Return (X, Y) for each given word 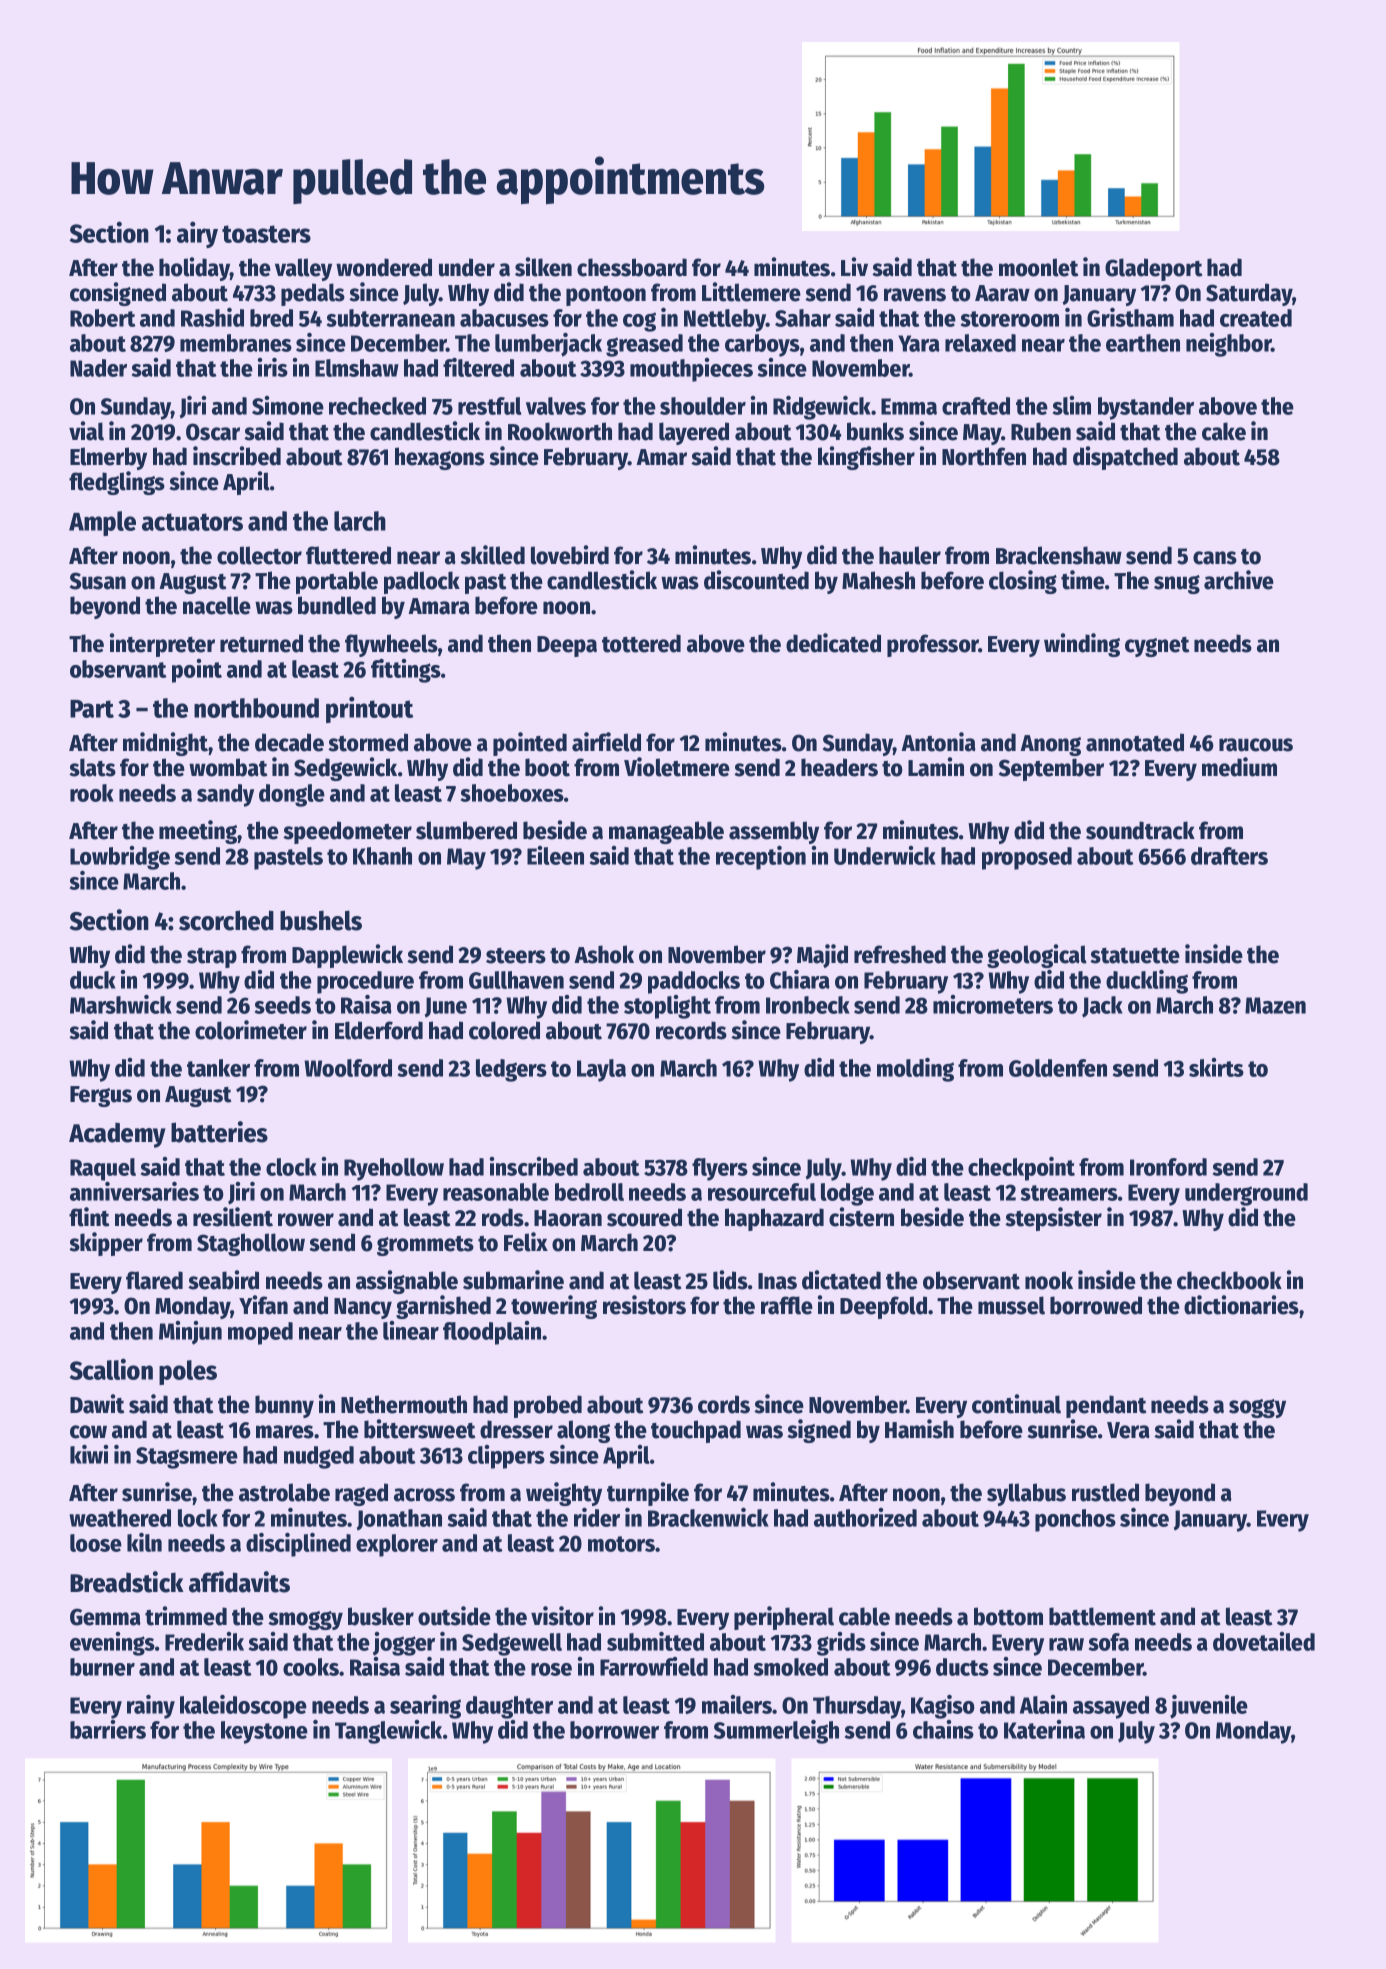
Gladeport (1154, 269)
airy (197, 234)
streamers (1069, 1193)
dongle (292, 795)
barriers (108, 1729)
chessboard (632, 267)
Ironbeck (808, 1005)
